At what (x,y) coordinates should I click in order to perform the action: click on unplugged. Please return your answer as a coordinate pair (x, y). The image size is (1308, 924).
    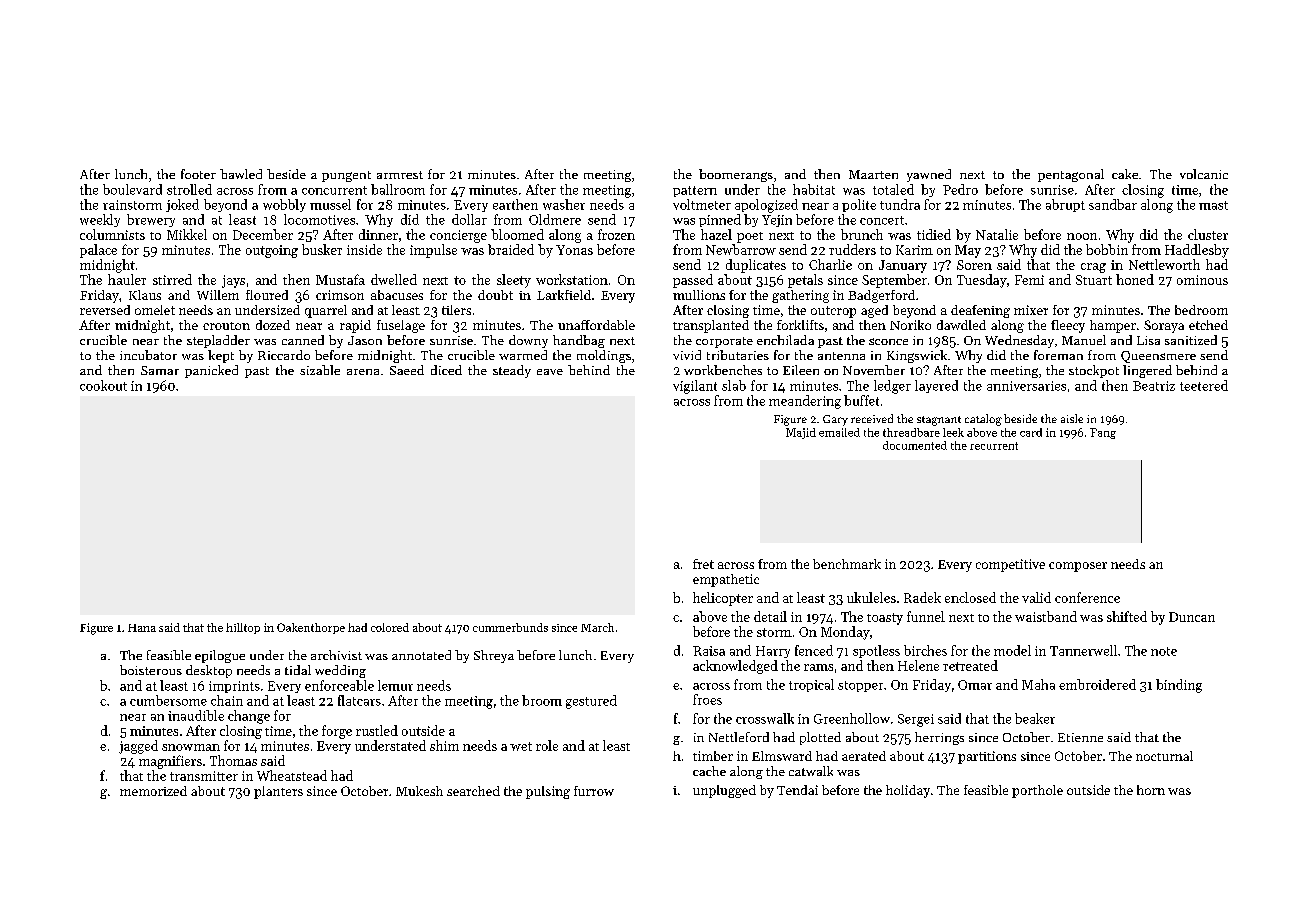
    Looking at the image, I should click on (724, 791).
